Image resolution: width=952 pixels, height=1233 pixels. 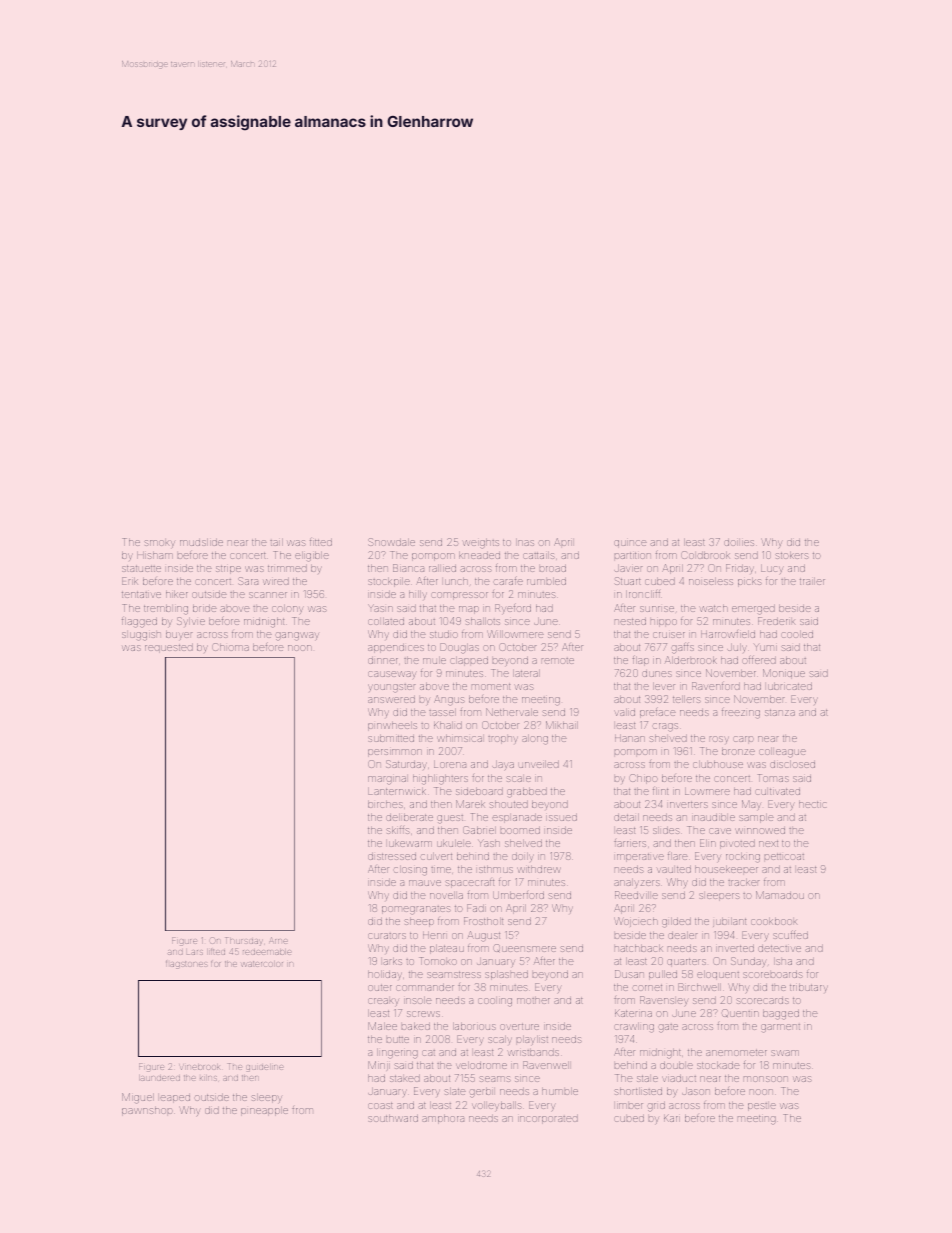 I want to click on requested, so click(x=169, y=648).
